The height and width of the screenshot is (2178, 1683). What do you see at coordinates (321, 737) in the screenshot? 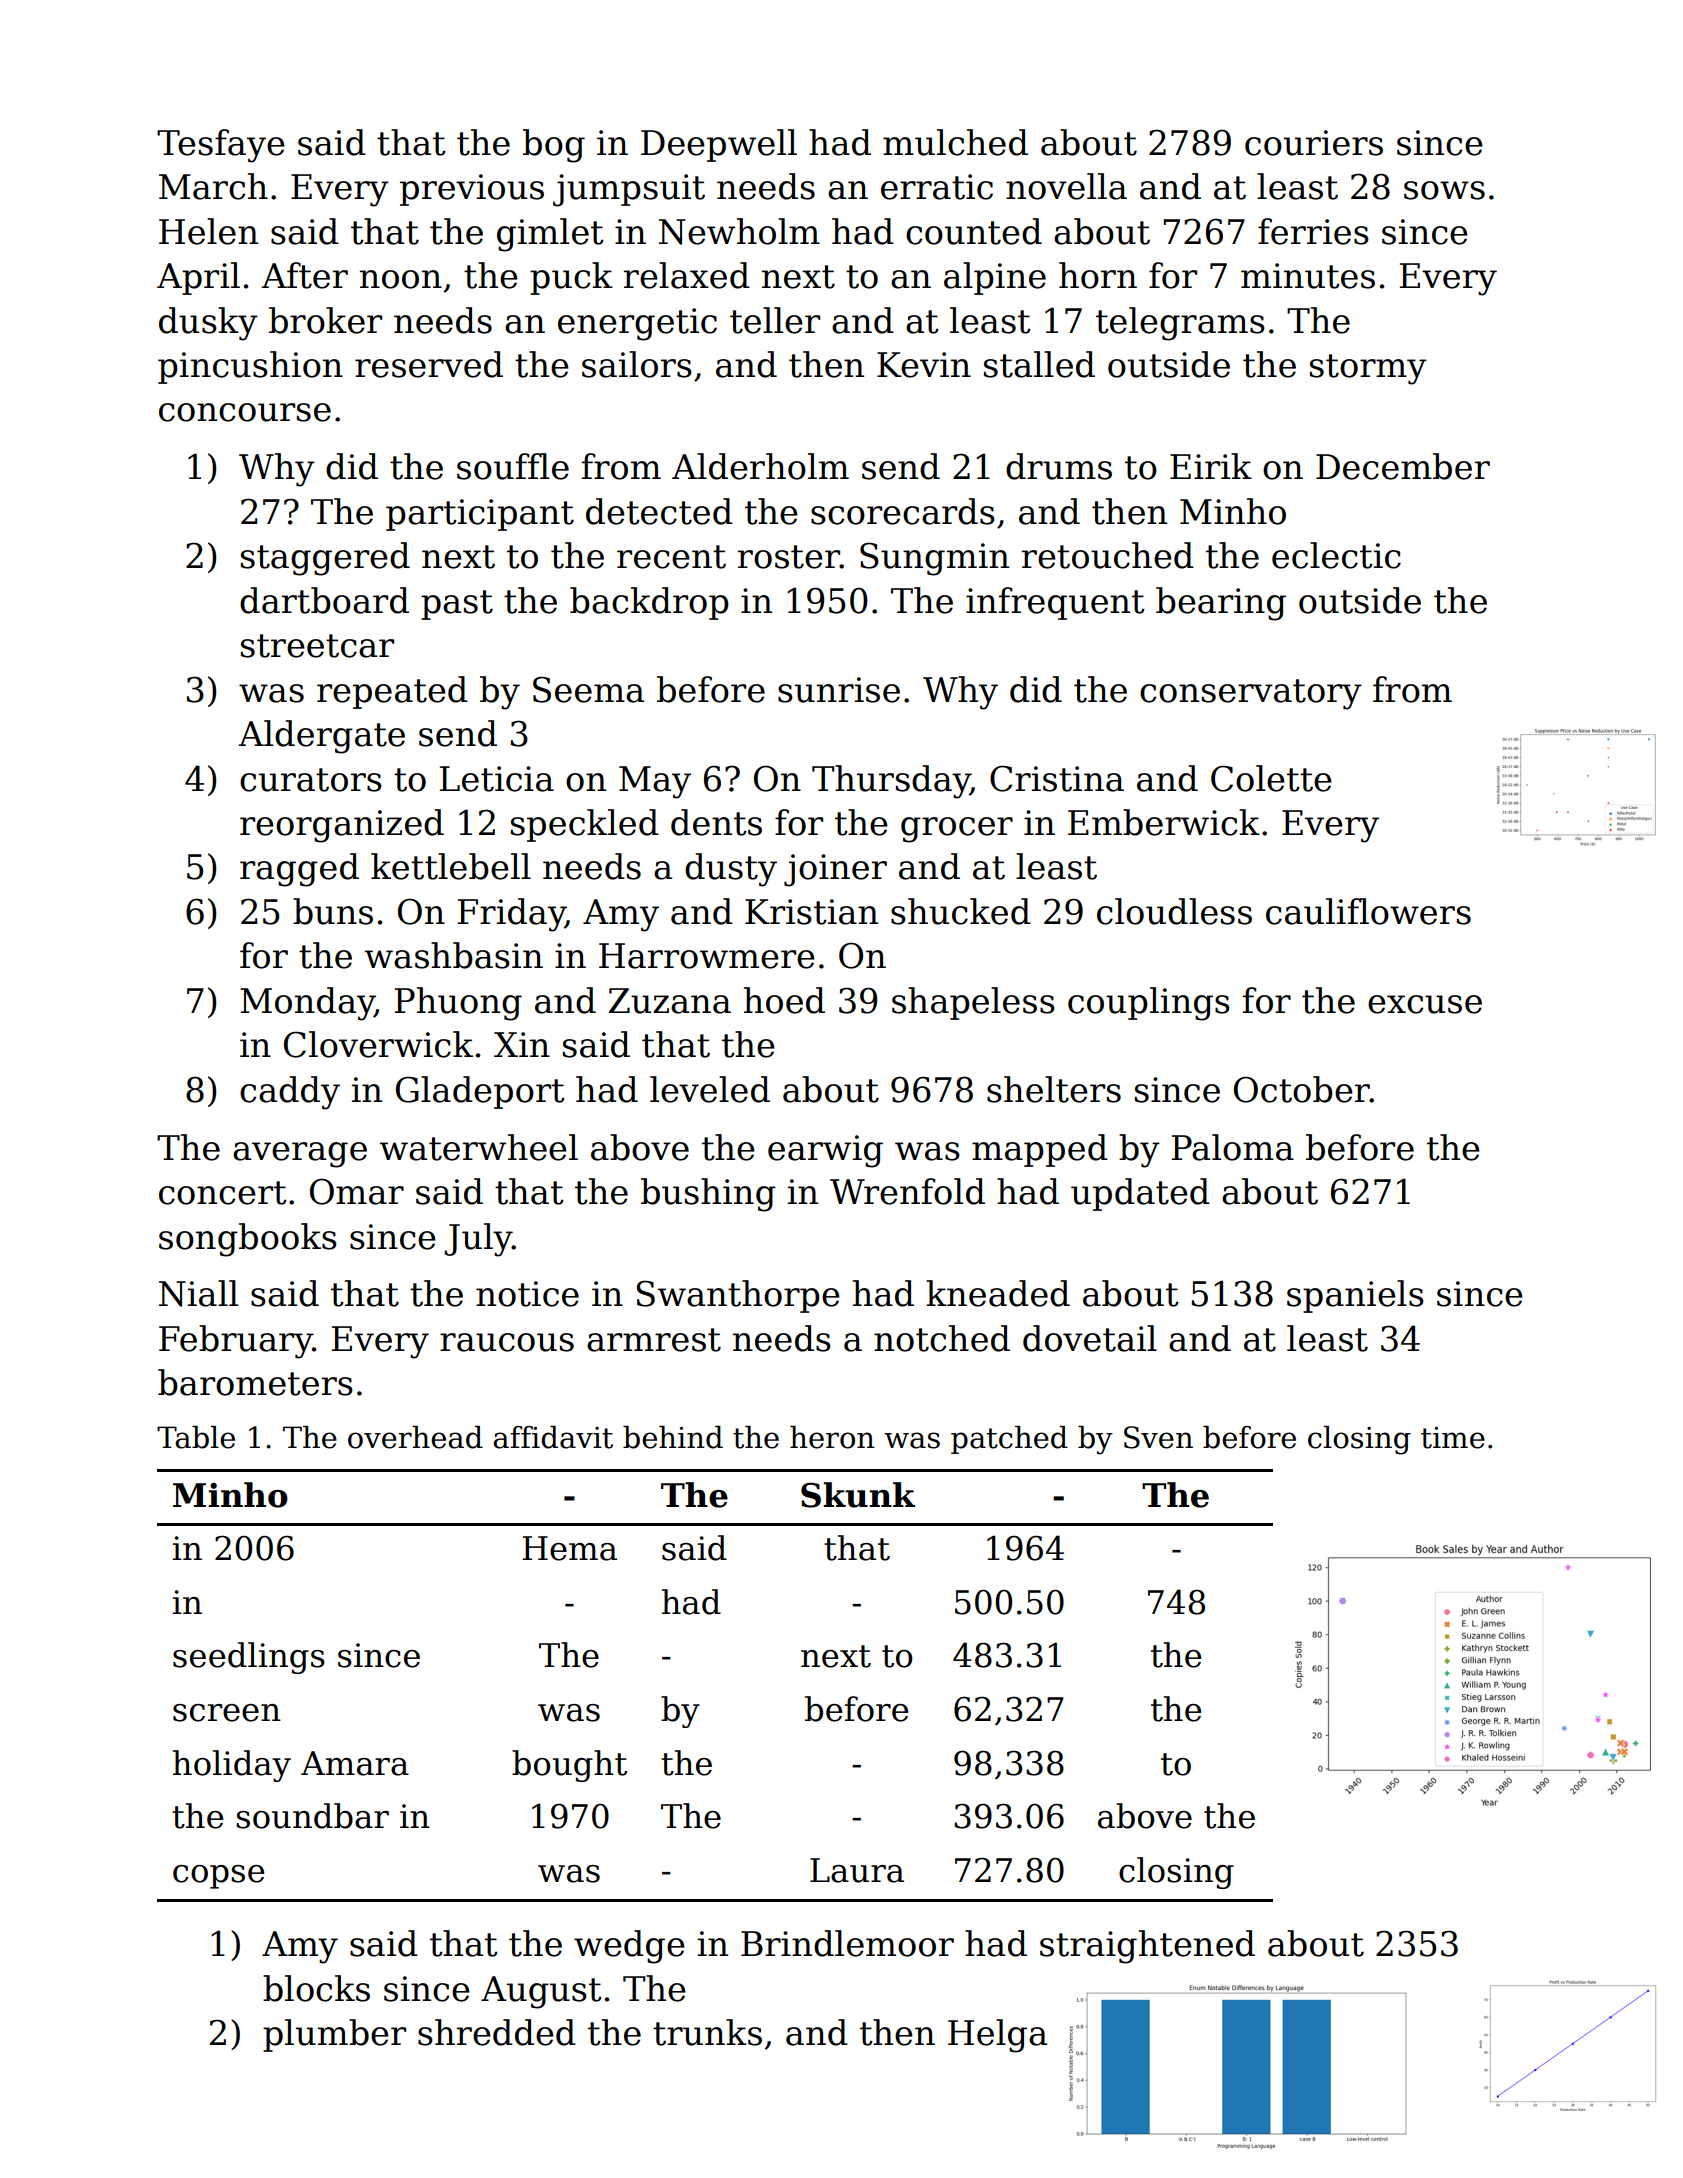
I see `Aldergate` at bounding box center [321, 737].
